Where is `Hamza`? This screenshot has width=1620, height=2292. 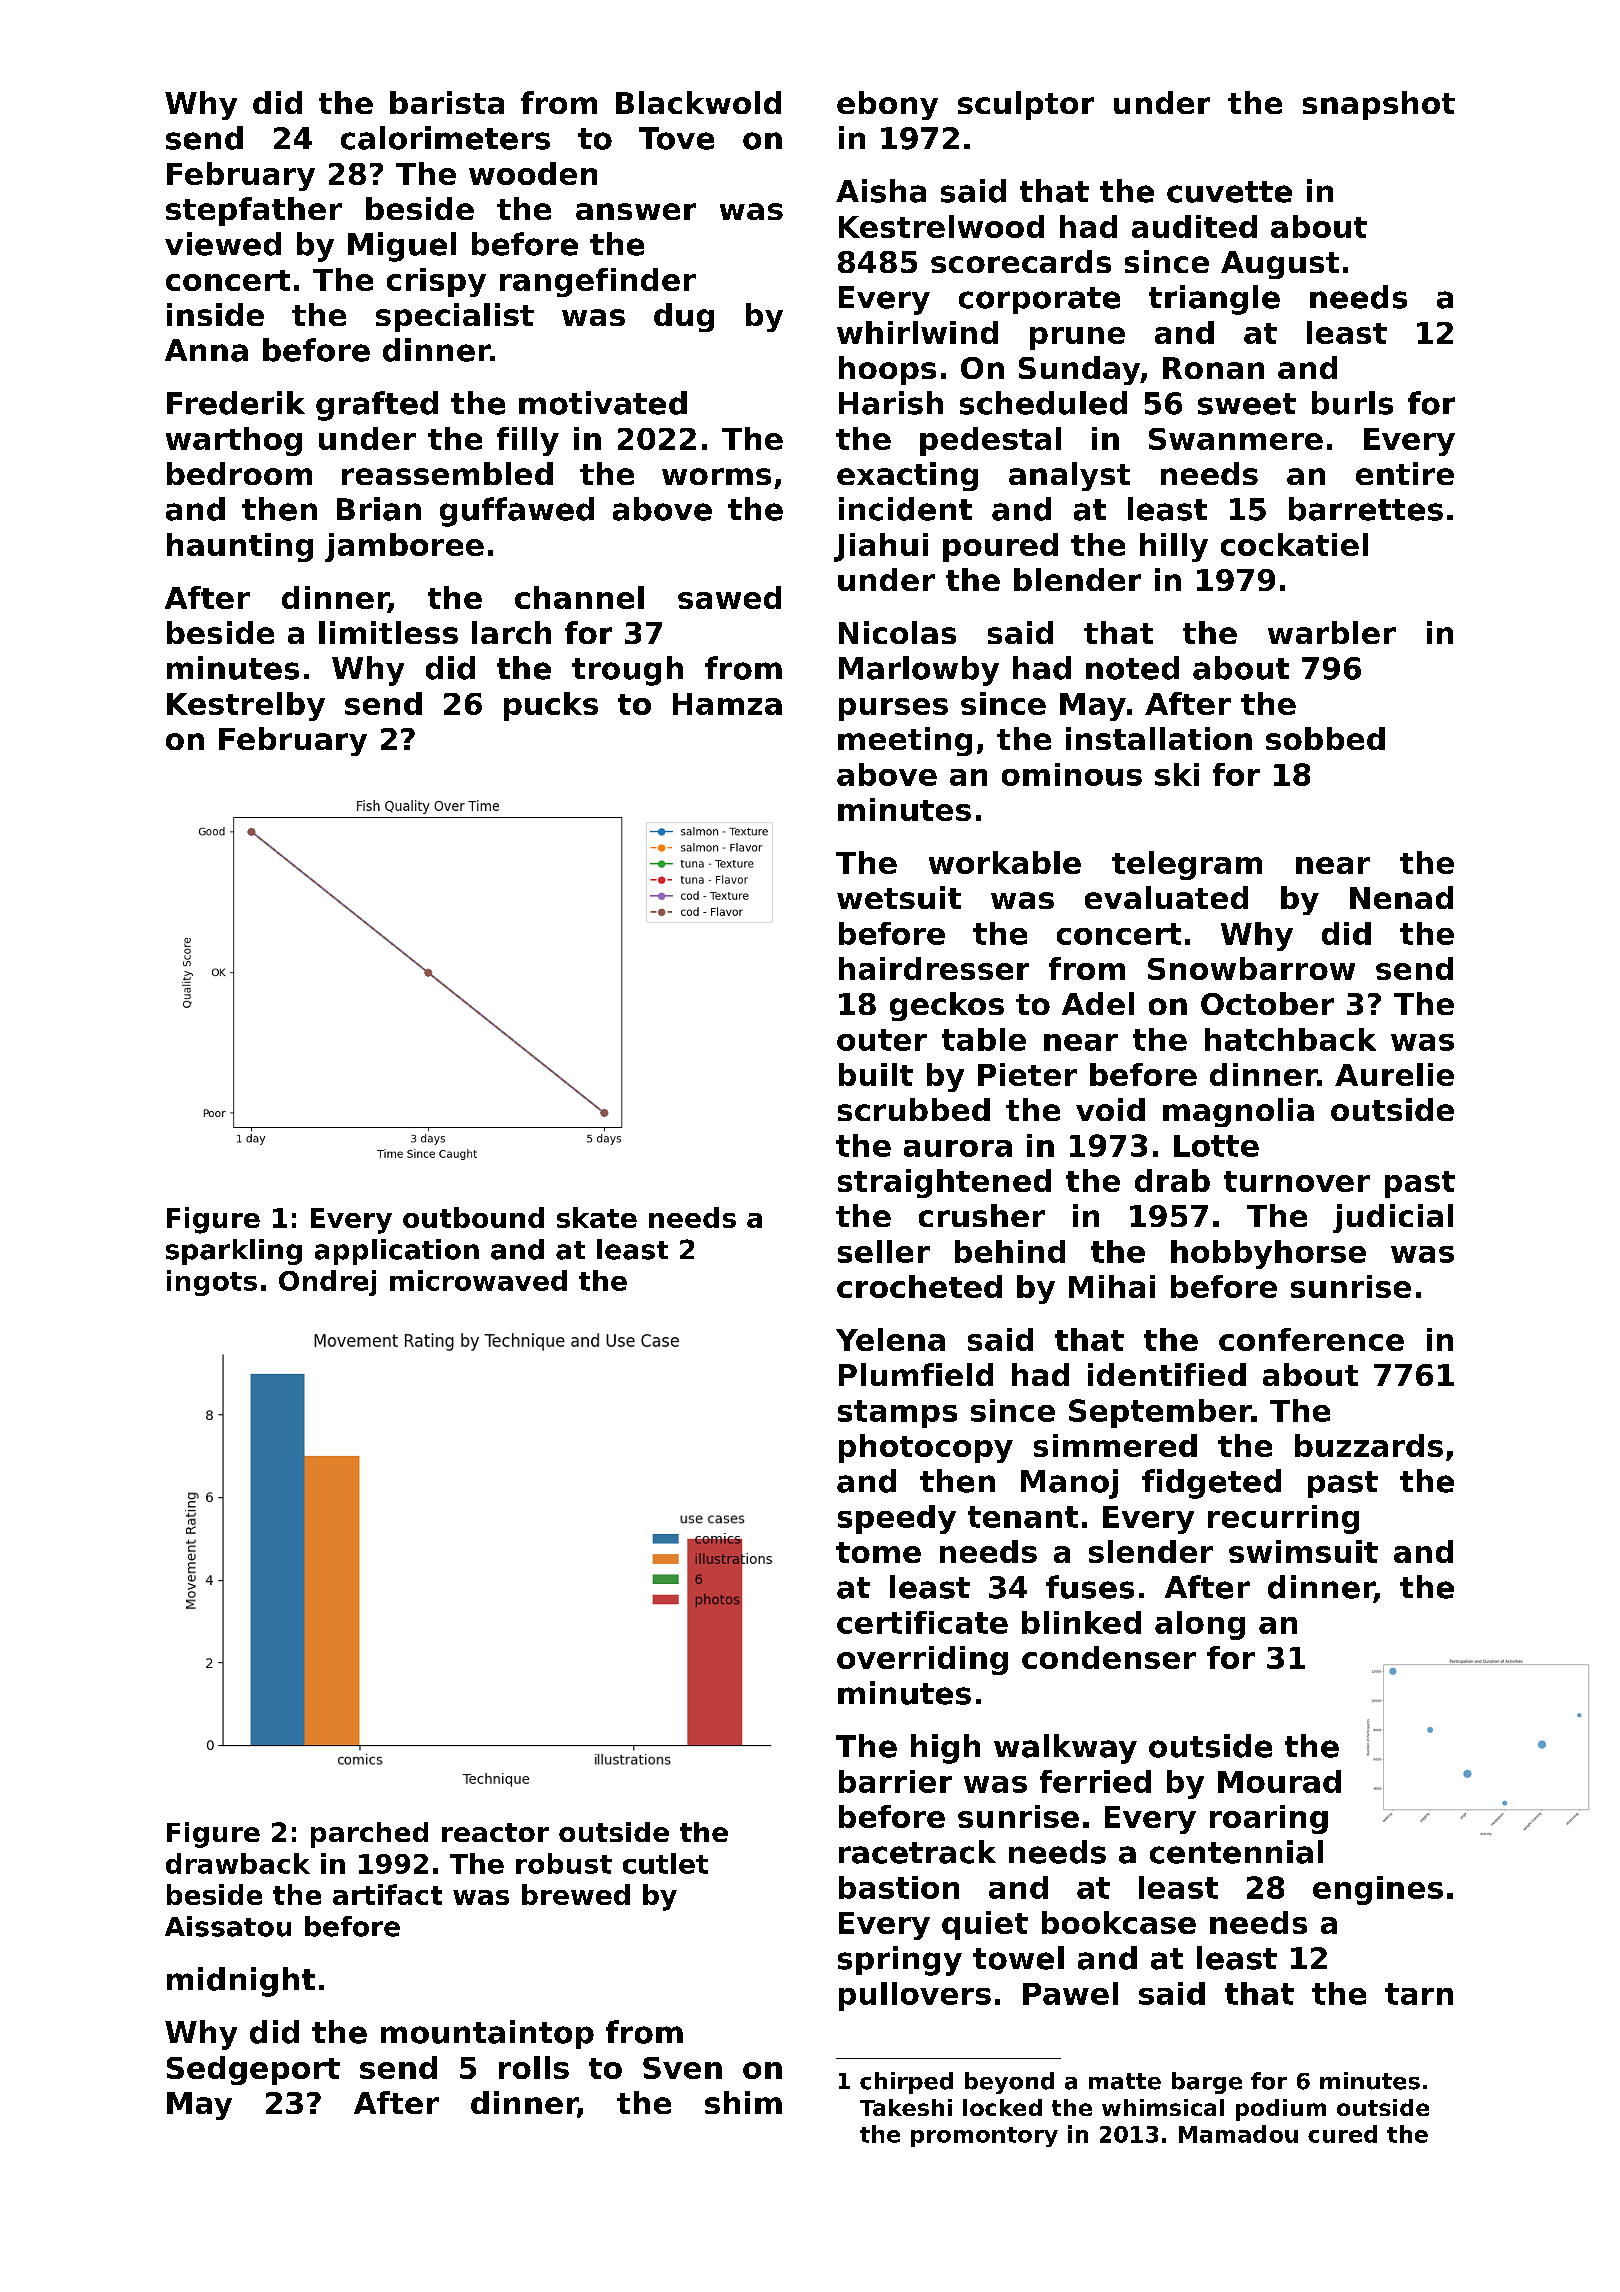 Hamza is located at coordinates (727, 704).
